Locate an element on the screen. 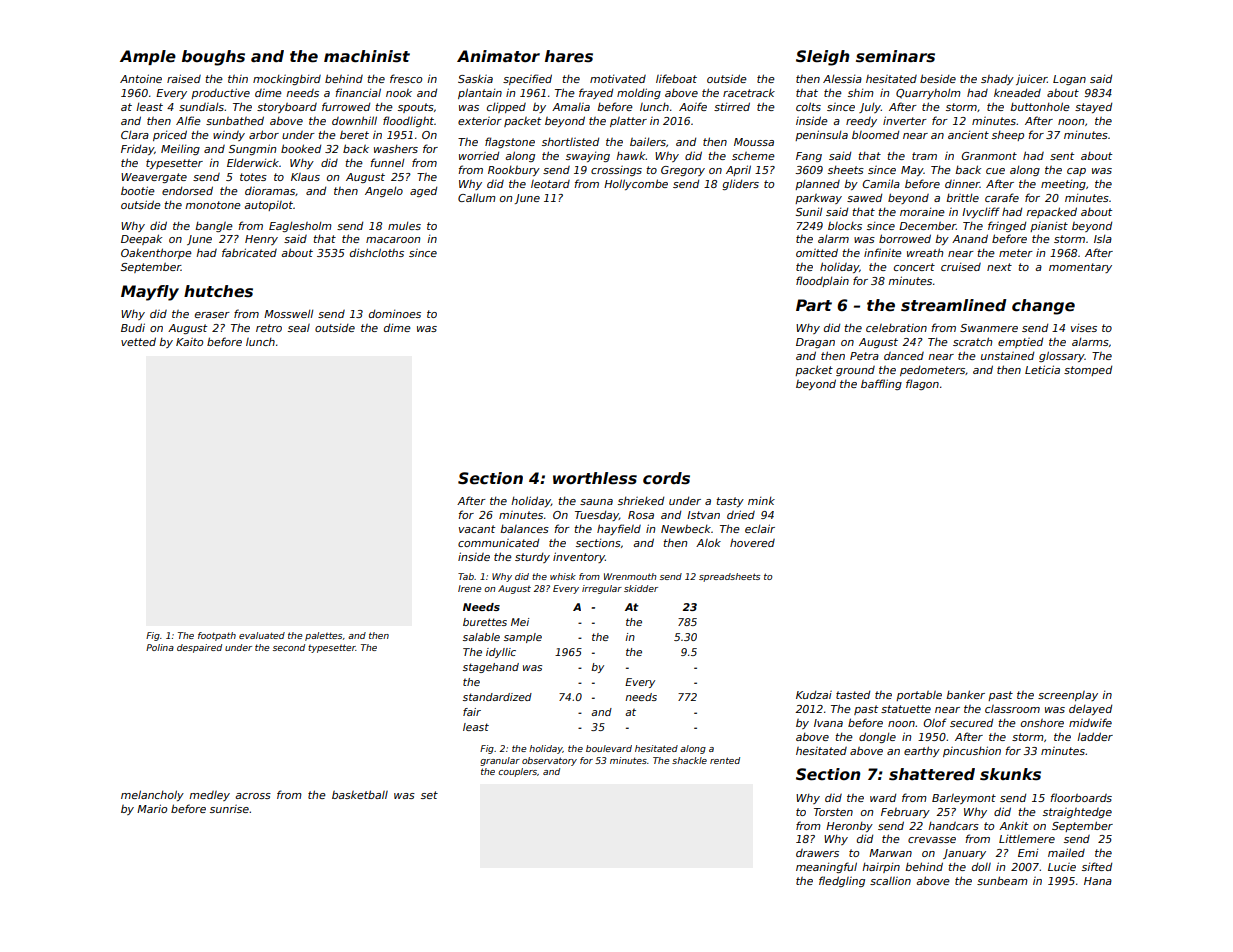 Image resolution: width=1233 pixels, height=952 pixels. seminars is located at coordinates (895, 56).
